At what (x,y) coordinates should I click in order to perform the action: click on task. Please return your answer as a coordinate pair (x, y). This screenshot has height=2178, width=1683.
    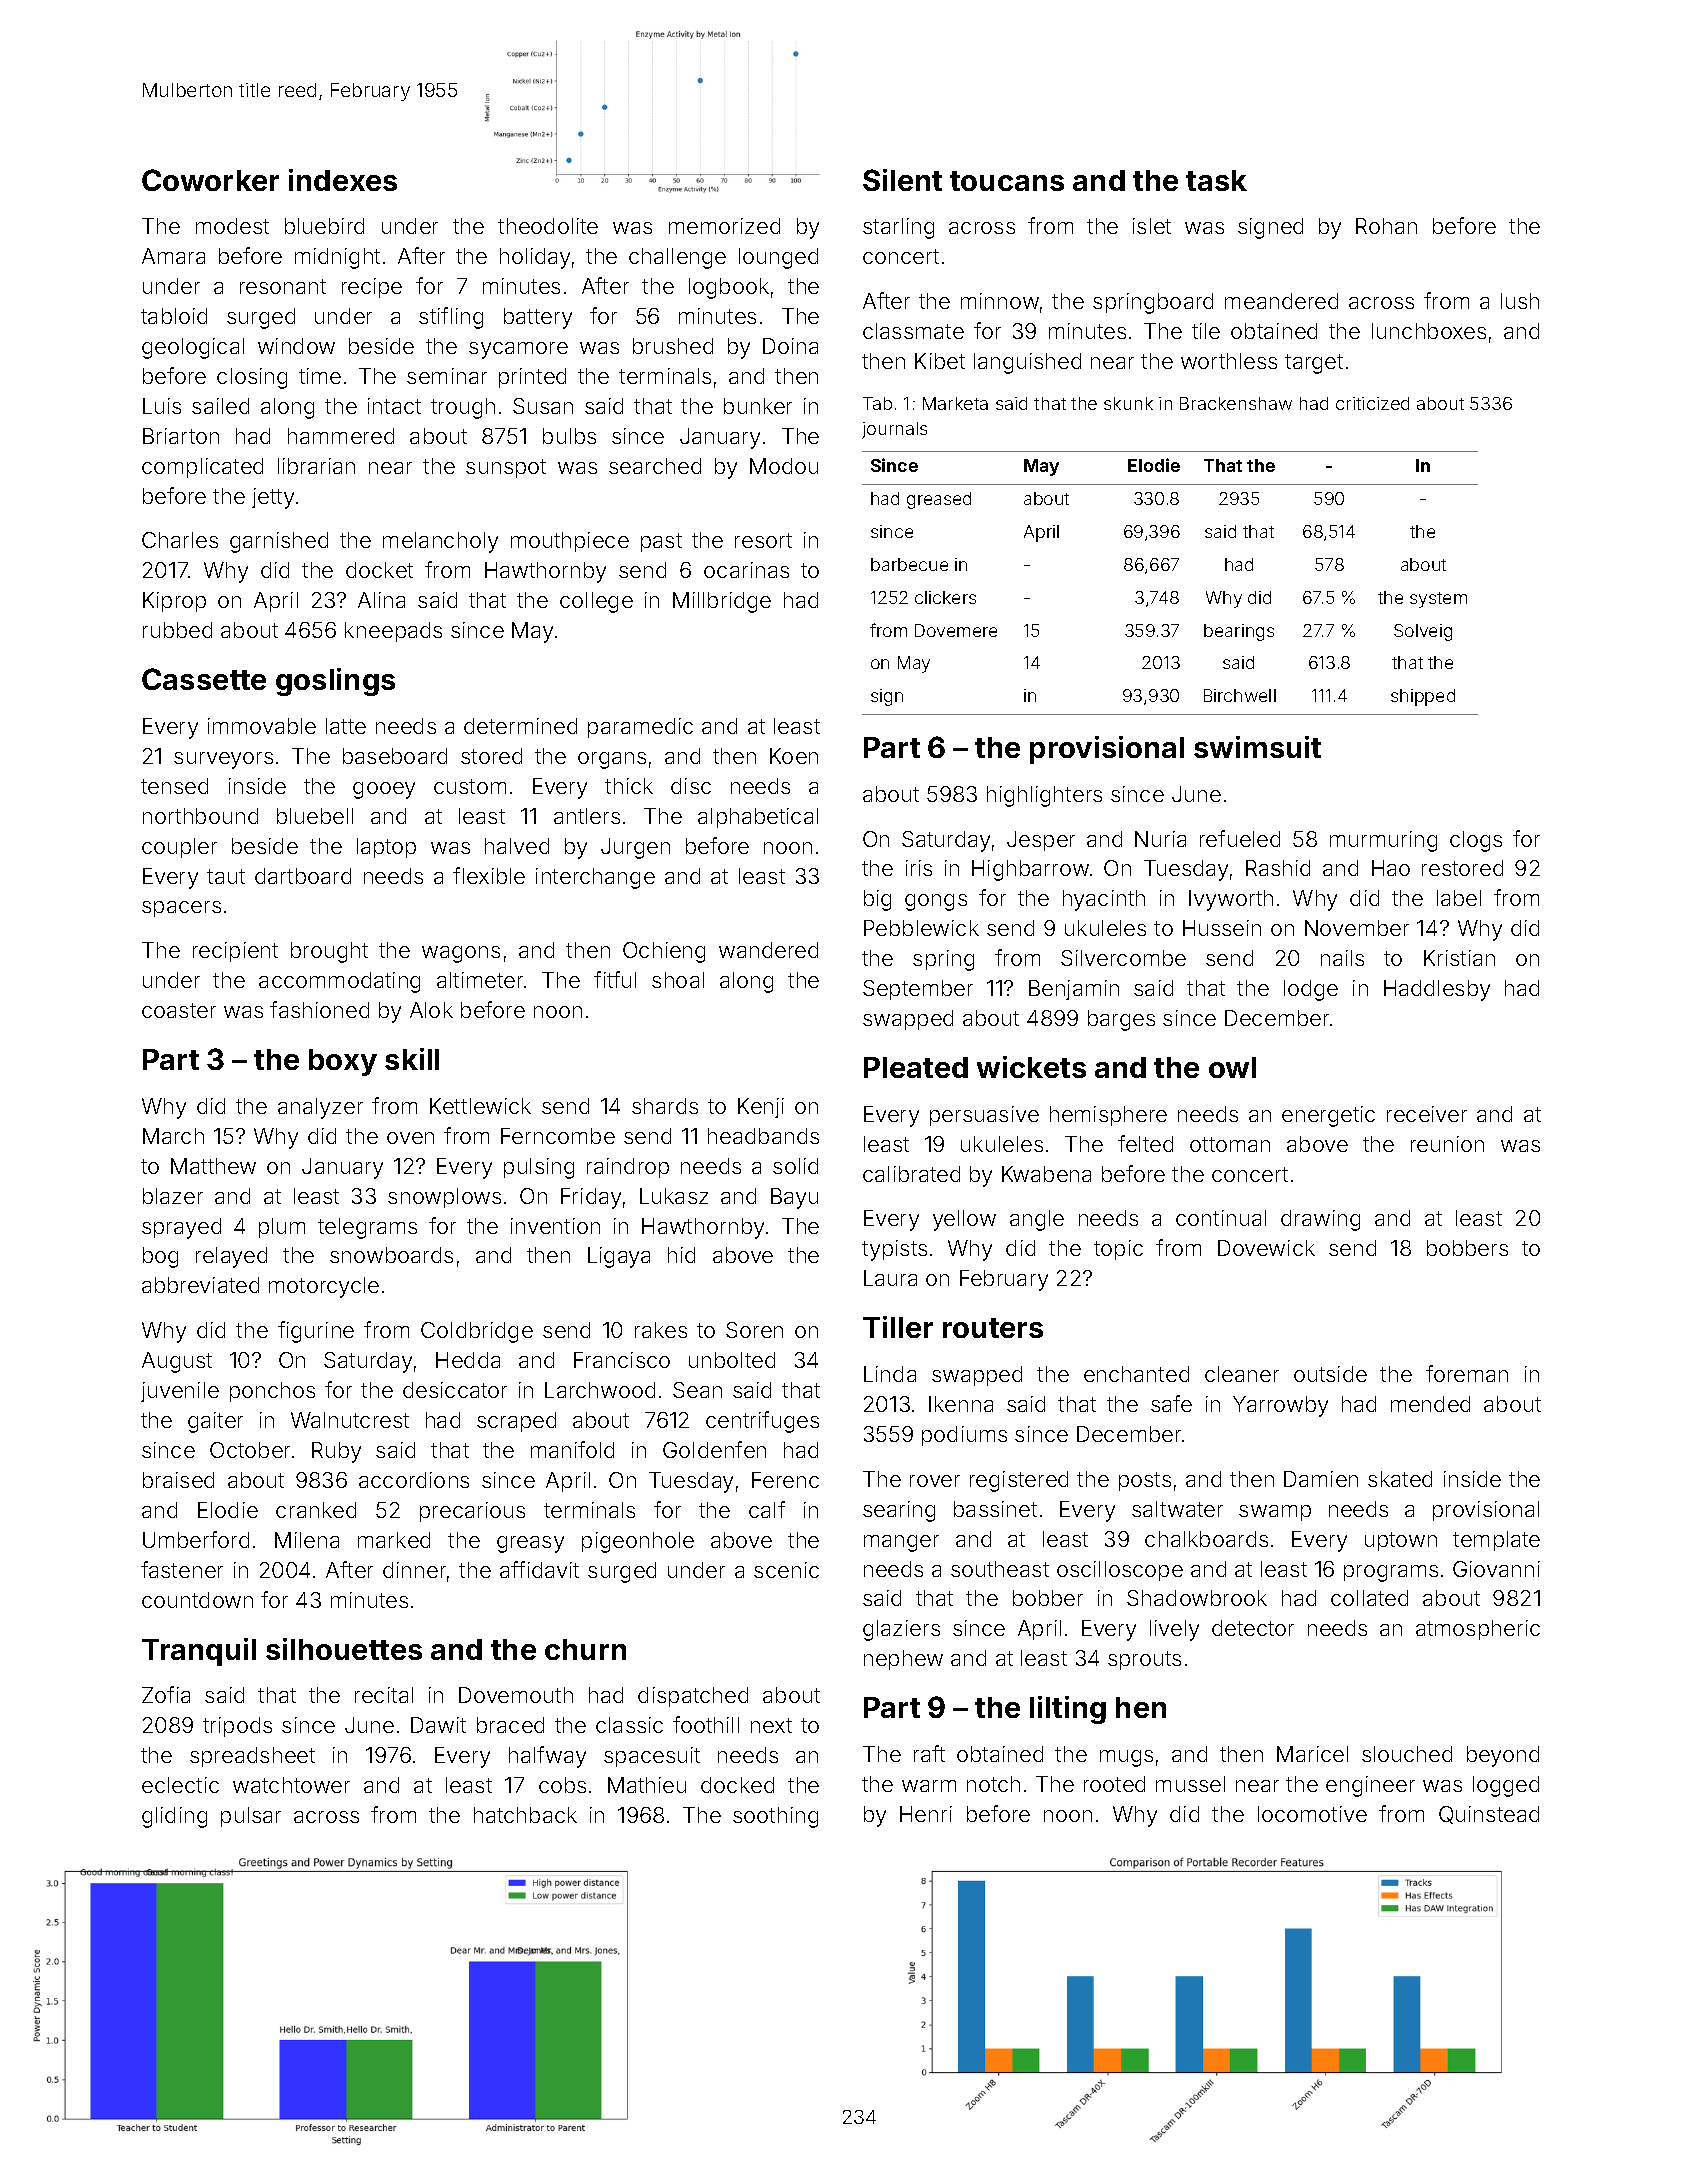
    Looking at the image, I should click on (1216, 180).
